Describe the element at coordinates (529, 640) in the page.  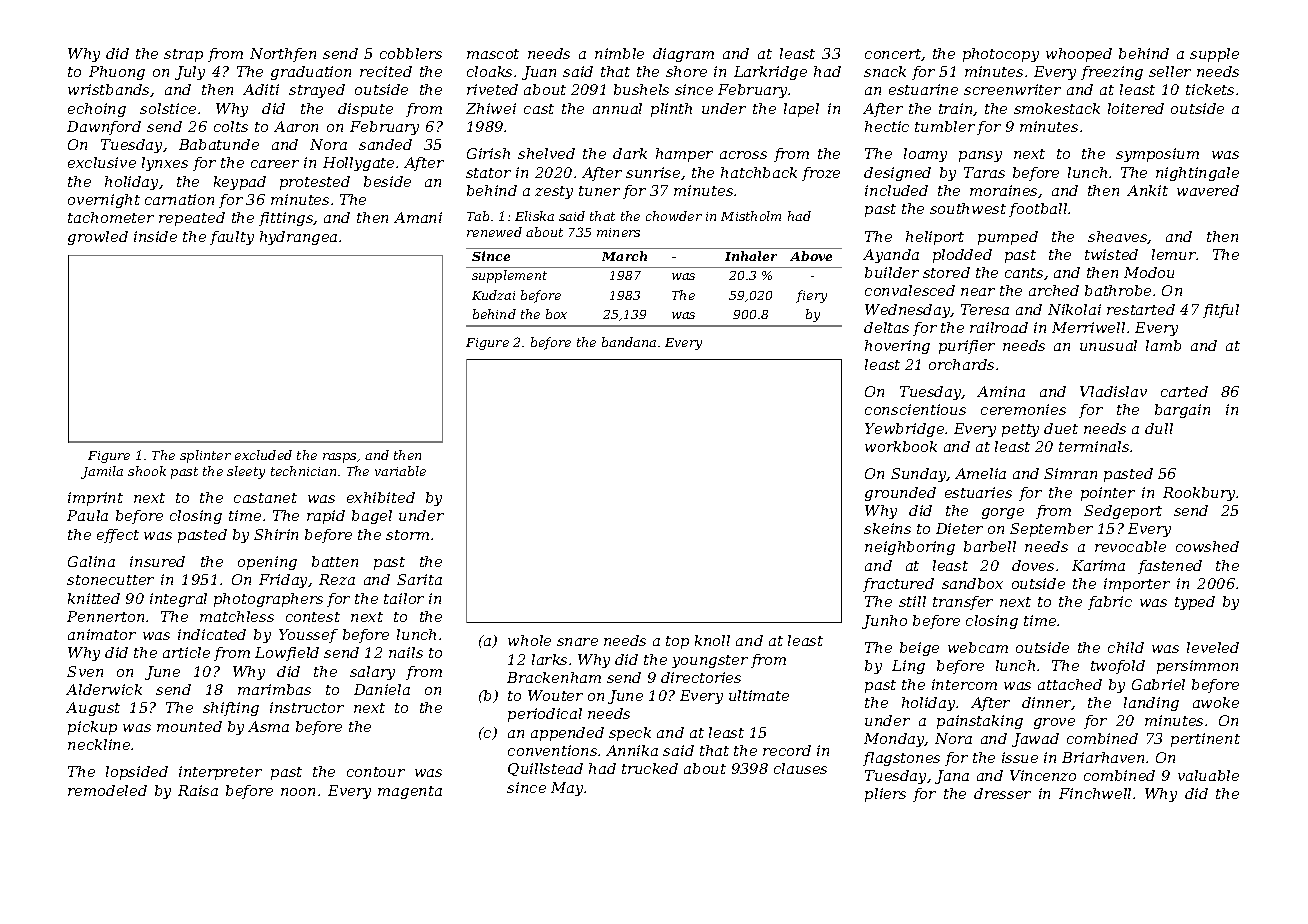
I see `whole` at that location.
